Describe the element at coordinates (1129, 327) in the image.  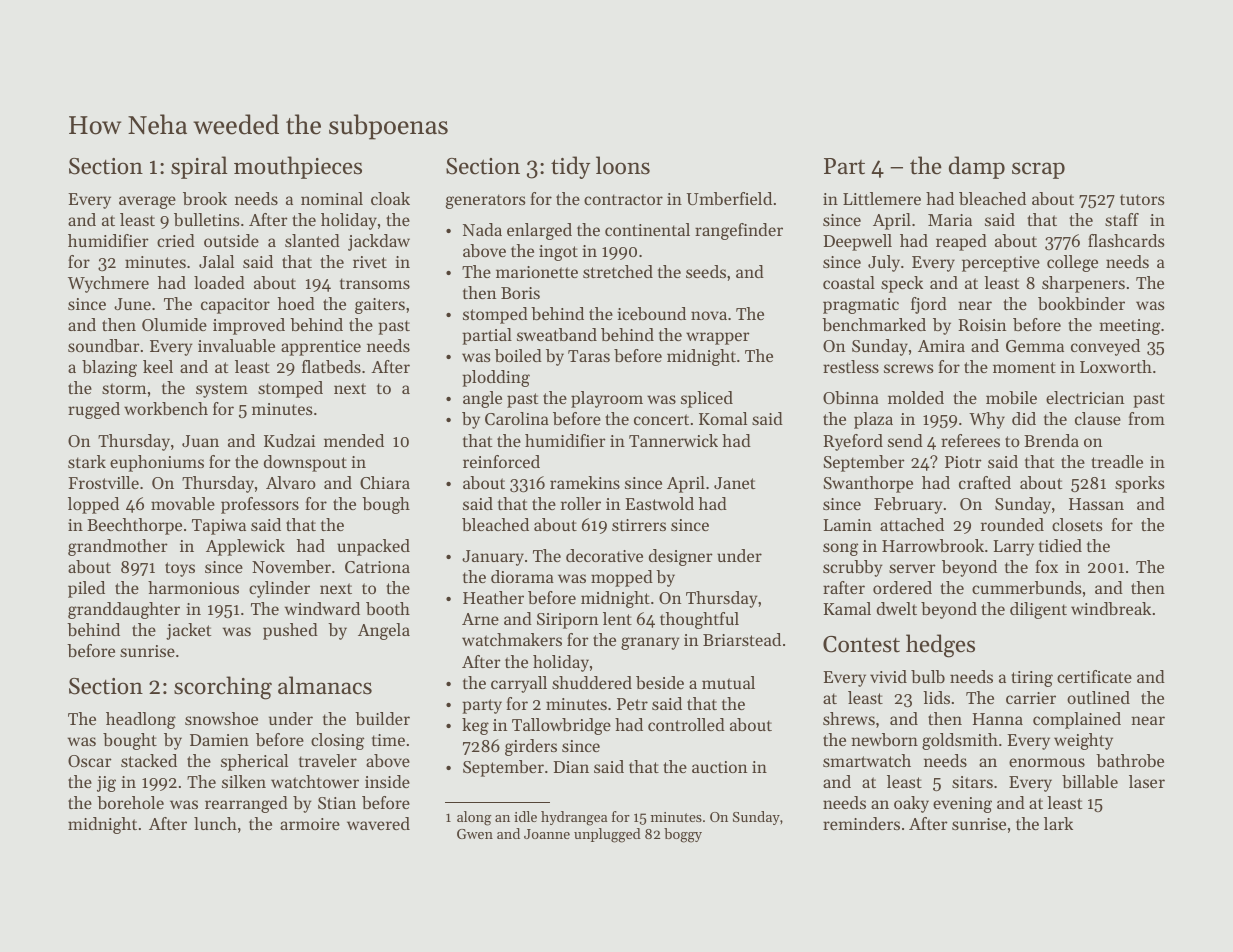
I see `meeting` at that location.
